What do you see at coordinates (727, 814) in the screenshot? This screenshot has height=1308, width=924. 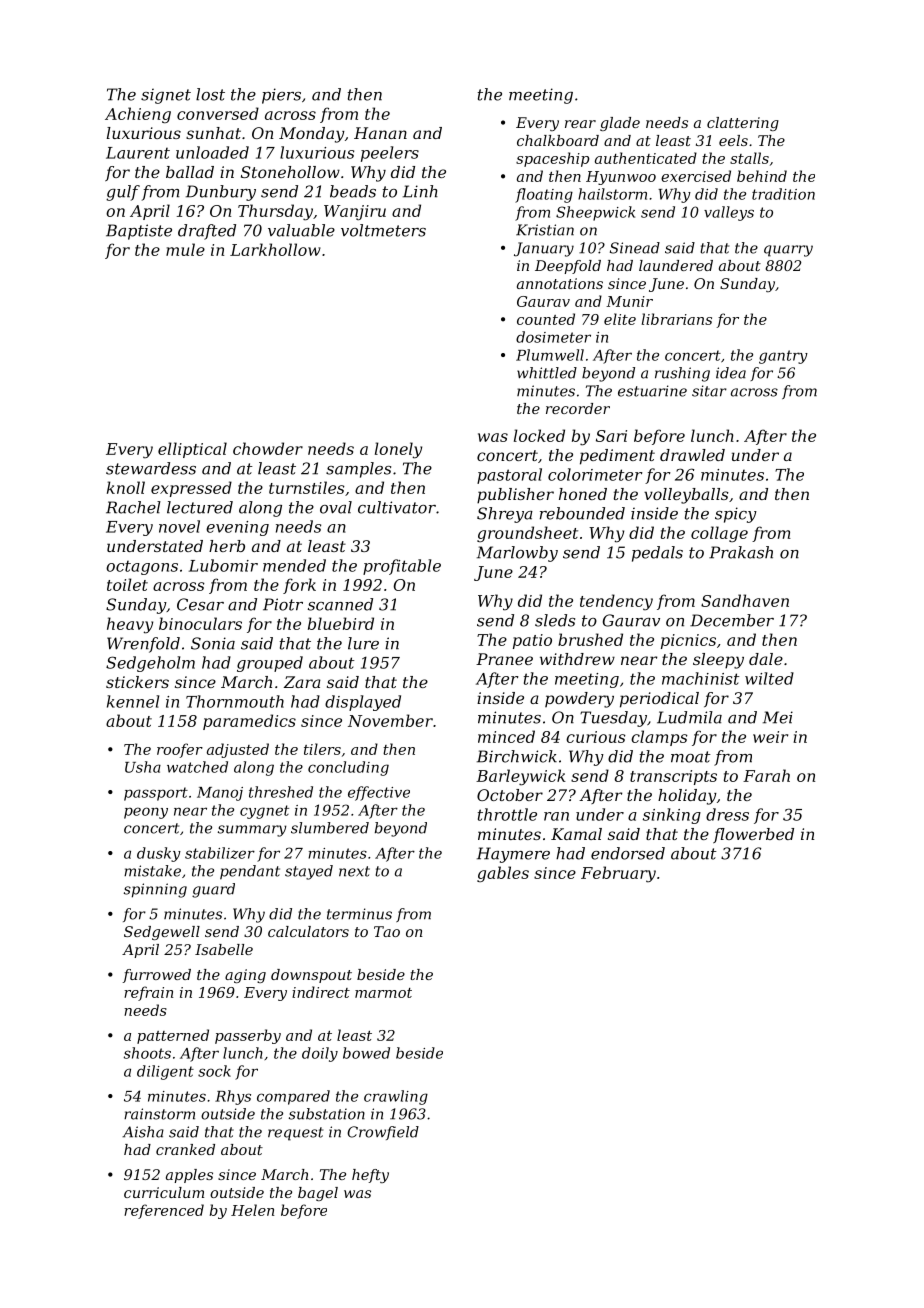 I see `dress` at bounding box center [727, 814].
